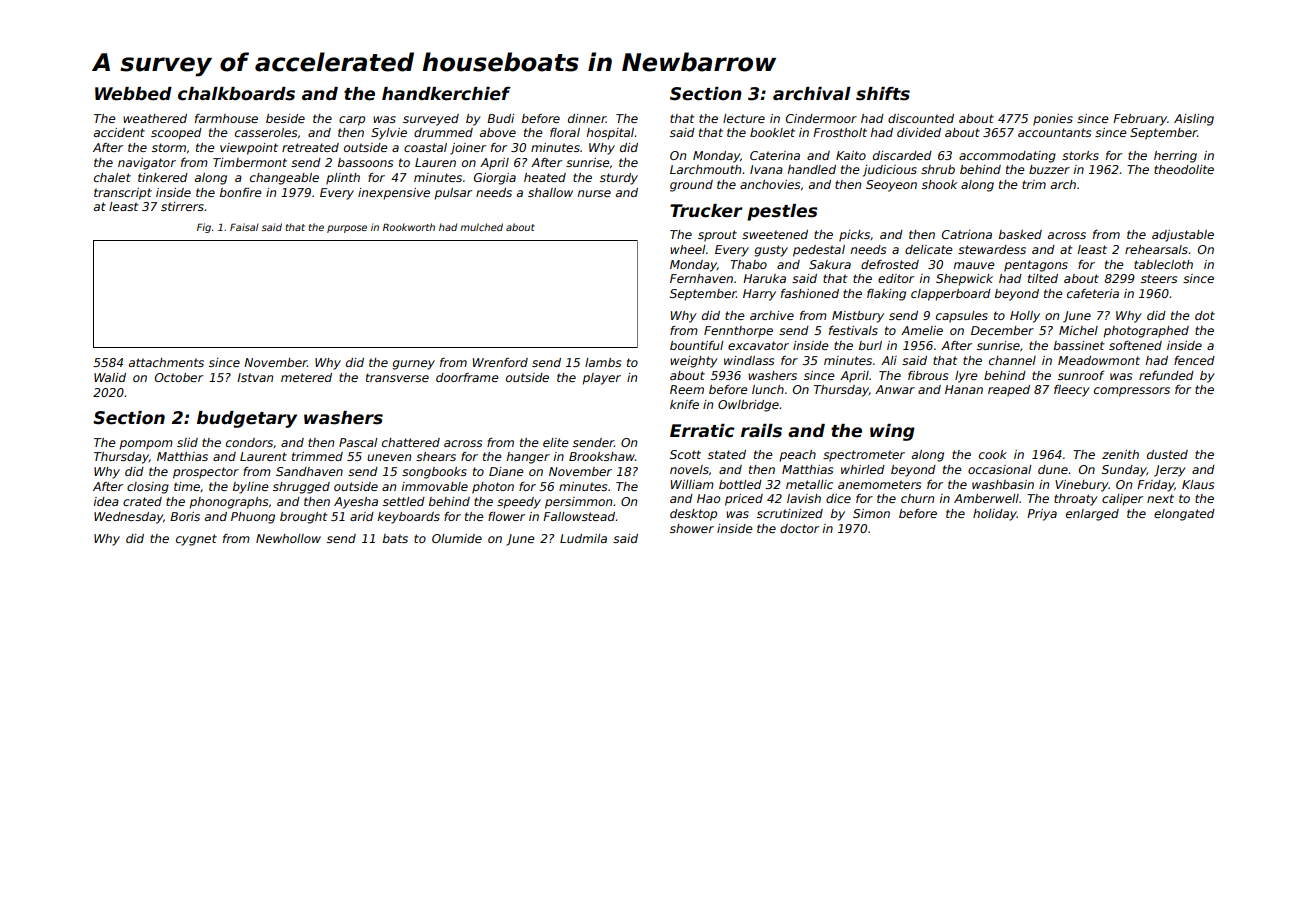  Describe the element at coordinates (692, 528) in the page. I see `shower` at that location.
